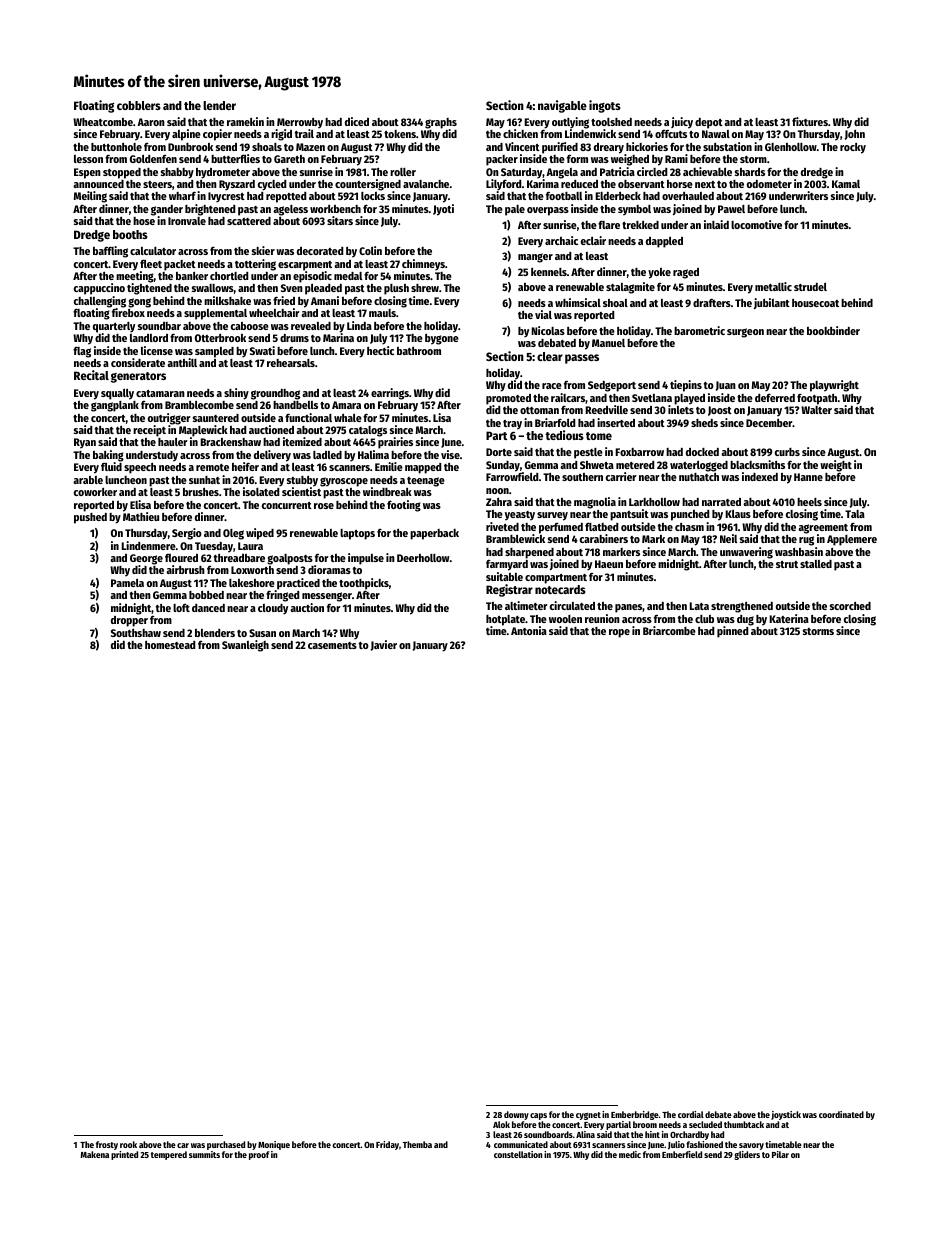 Image resolution: width=952 pixels, height=1233 pixels. What do you see at coordinates (94, 1154) in the image?
I see `Makena` at bounding box center [94, 1154].
